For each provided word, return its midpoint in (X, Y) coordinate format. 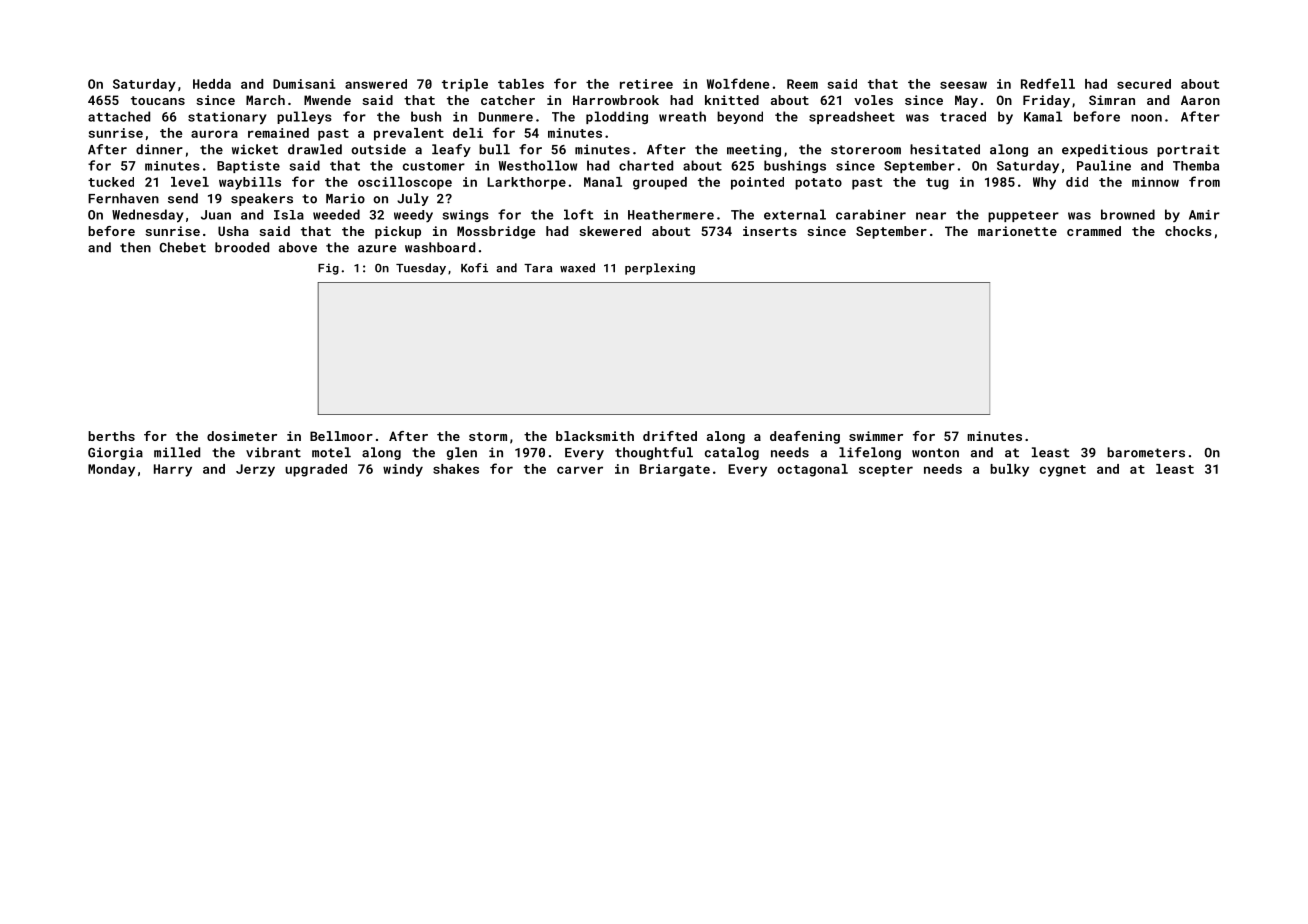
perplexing (660, 269)
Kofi (474, 268)
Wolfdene (738, 83)
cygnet (1063, 471)
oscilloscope (405, 183)
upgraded (316, 470)
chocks (1188, 231)
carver (580, 470)
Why (1044, 183)
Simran (1112, 100)
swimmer (876, 436)
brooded (242, 247)
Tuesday (421, 269)
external (795, 214)
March (265, 100)
